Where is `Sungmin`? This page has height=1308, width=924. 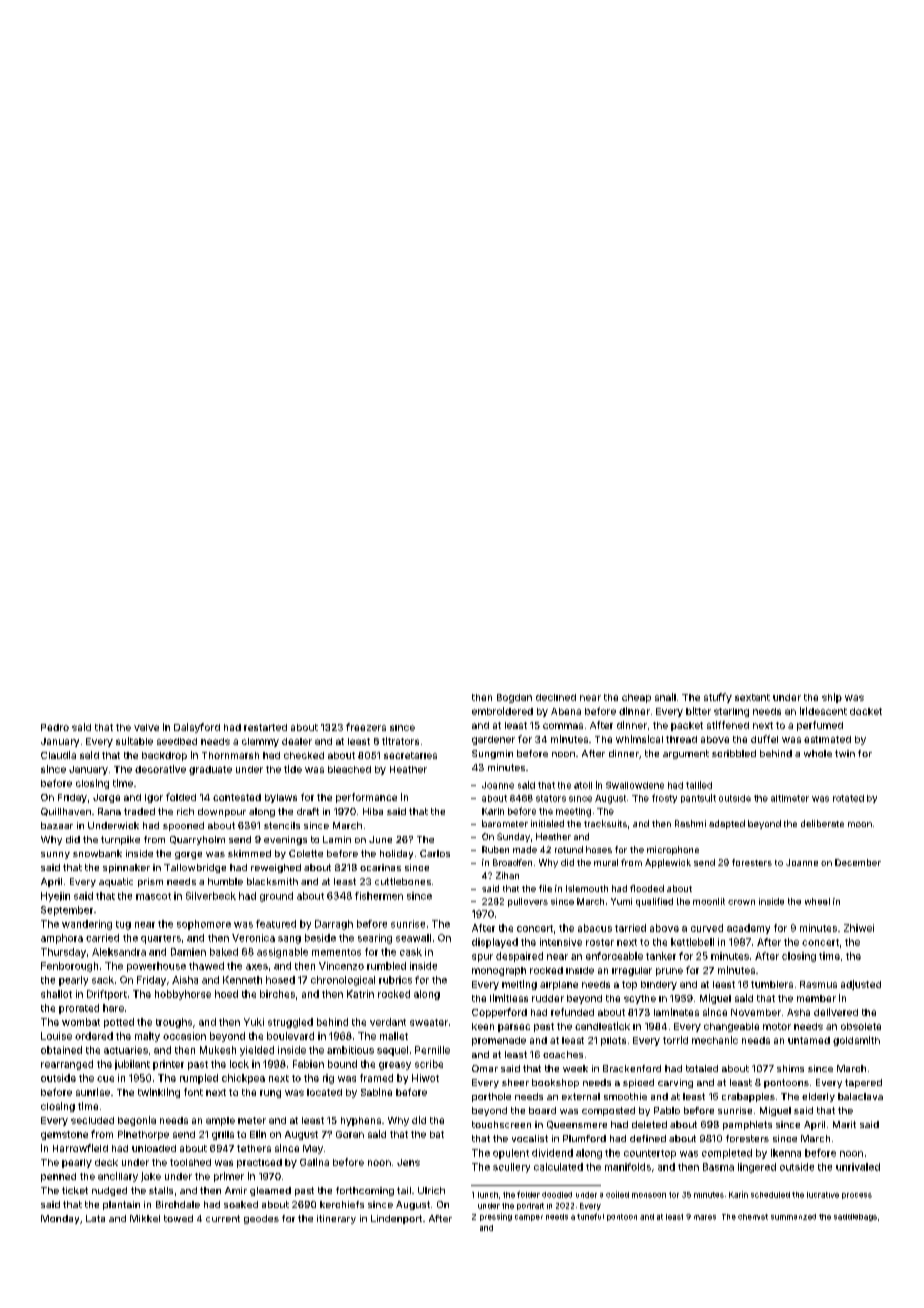 Sungmin is located at coordinates (492, 754).
